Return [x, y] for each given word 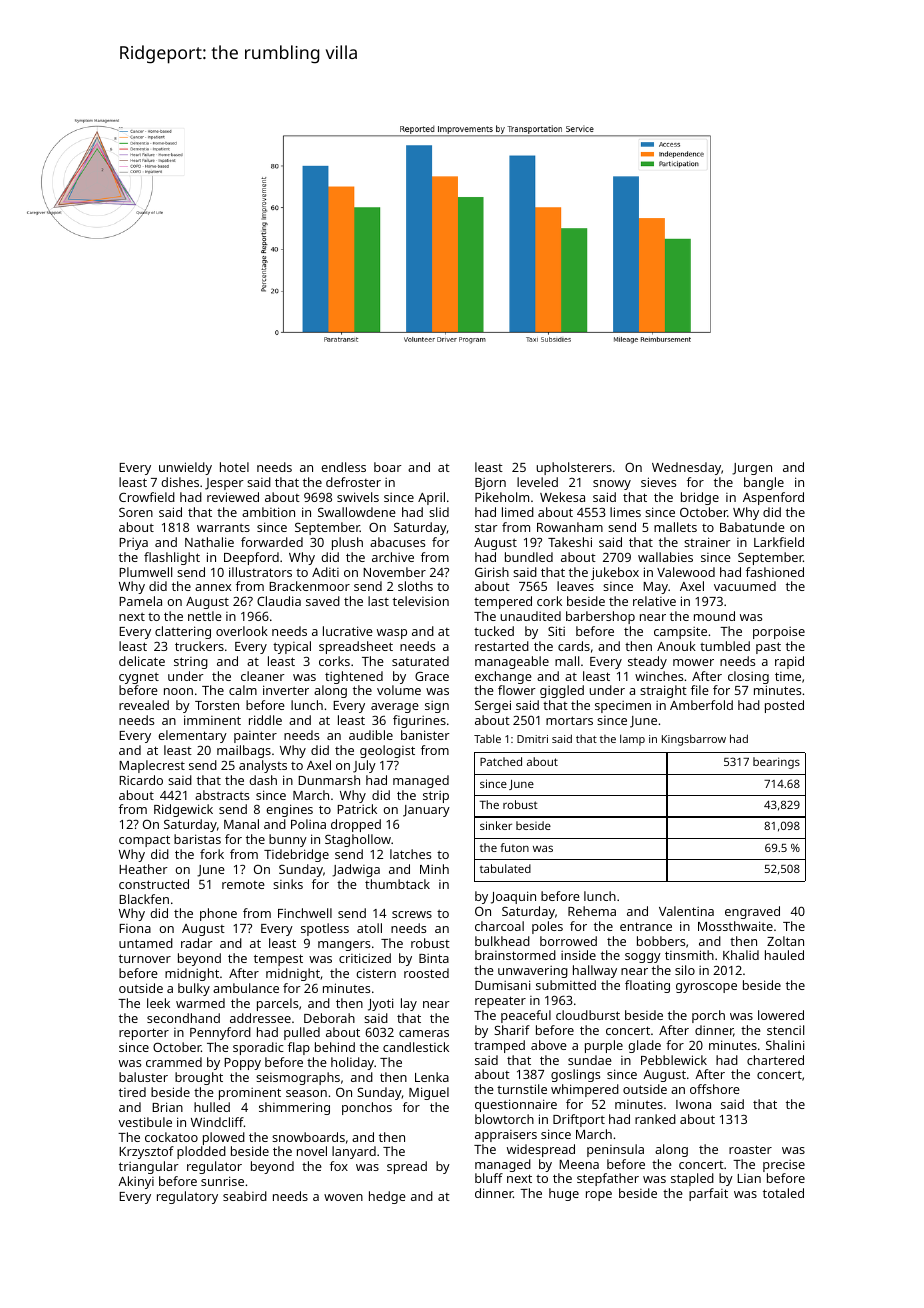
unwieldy [185, 468]
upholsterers [574, 468]
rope [599, 1196]
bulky [194, 989]
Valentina [686, 911]
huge [564, 1194]
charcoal [499, 926]
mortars [569, 720]
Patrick [357, 809]
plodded [201, 1152]
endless [343, 467]
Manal [241, 824]
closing [748, 677]
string [191, 663]
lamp [632, 740]
